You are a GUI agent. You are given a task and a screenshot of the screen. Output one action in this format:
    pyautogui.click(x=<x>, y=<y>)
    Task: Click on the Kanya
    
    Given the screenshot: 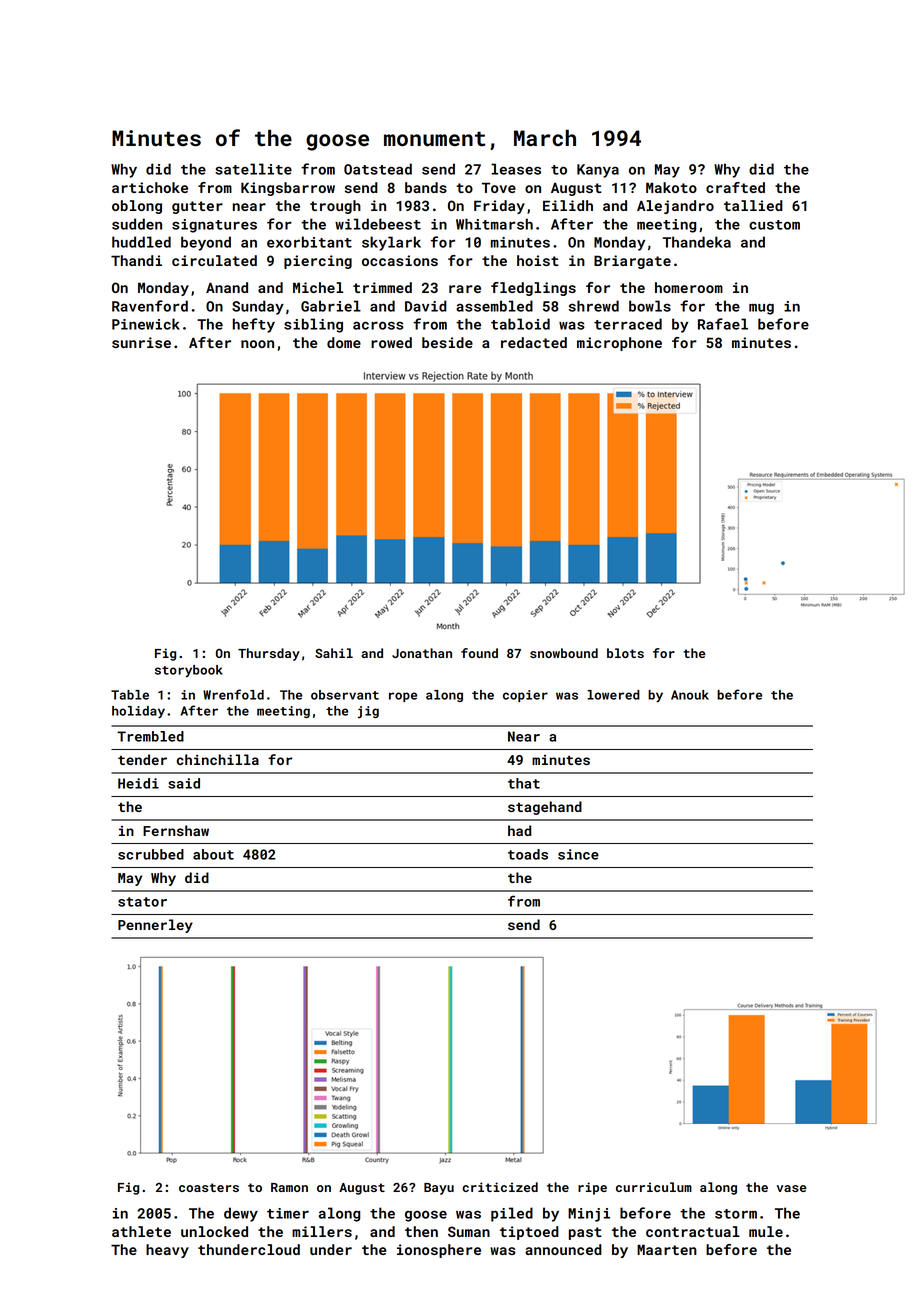 What is the action you would take?
    pyautogui.click(x=598, y=171)
